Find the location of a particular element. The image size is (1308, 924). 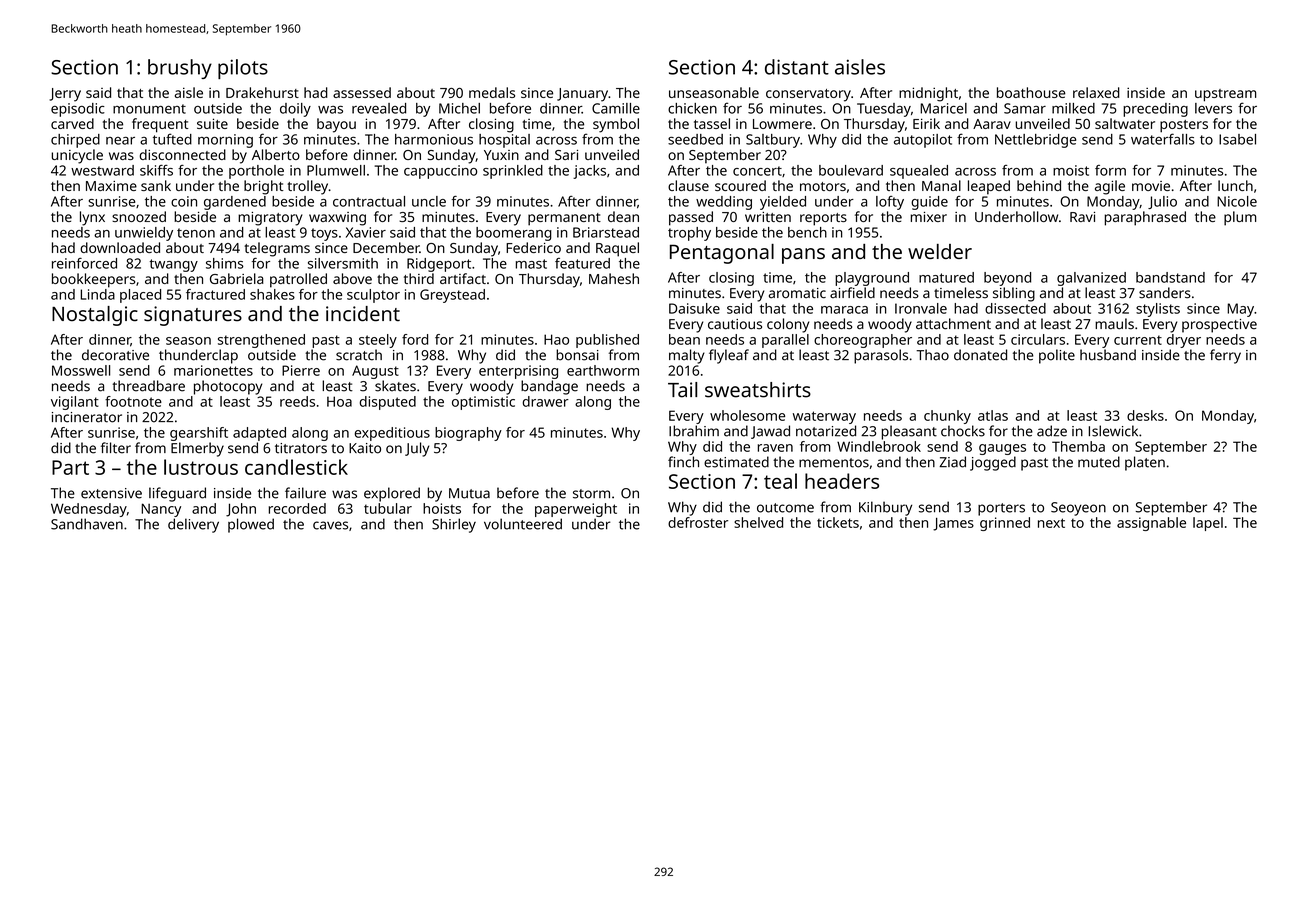

mixer is located at coordinates (929, 217).
